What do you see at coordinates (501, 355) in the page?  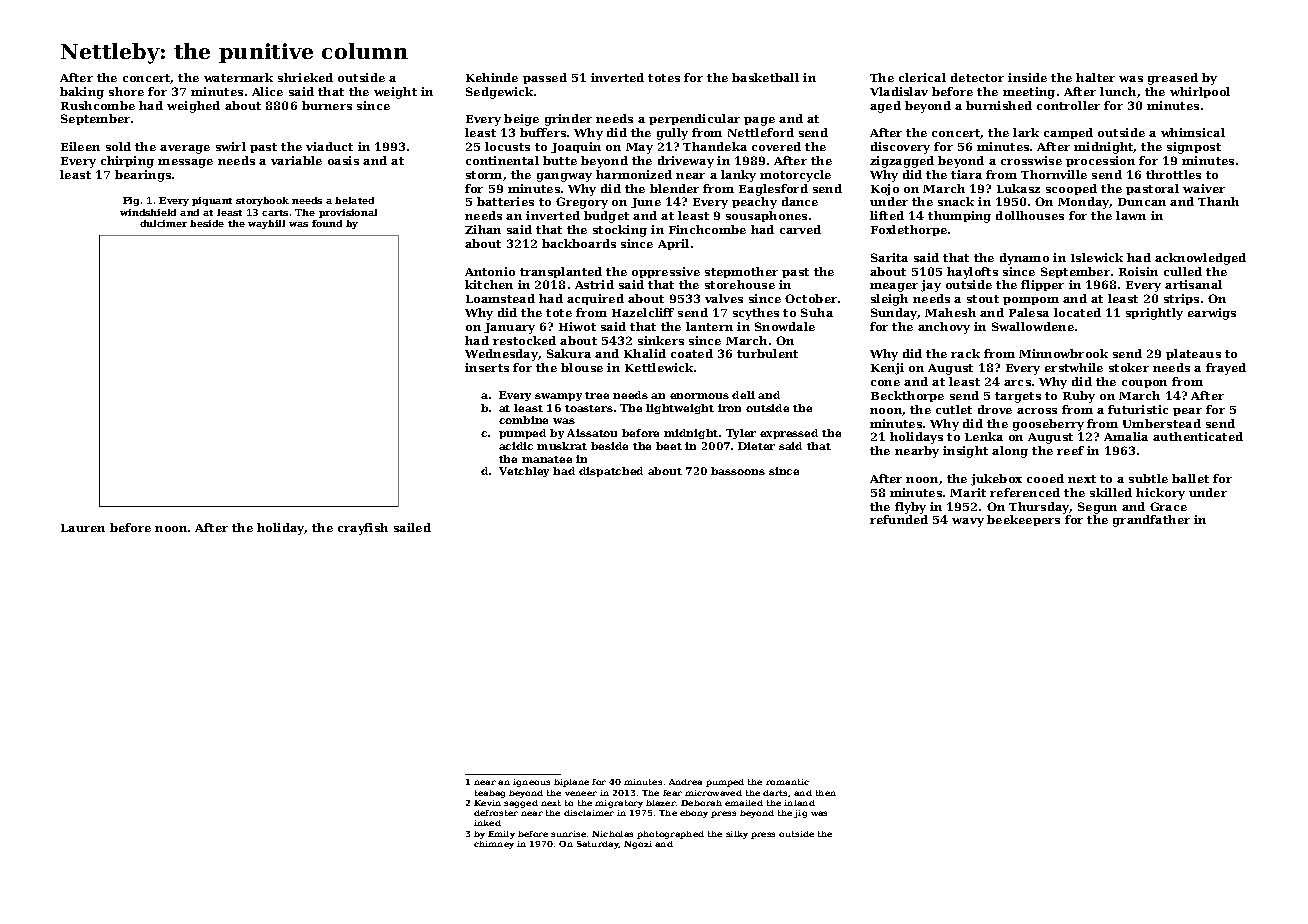 I see `Wednesday` at bounding box center [501, 355].
